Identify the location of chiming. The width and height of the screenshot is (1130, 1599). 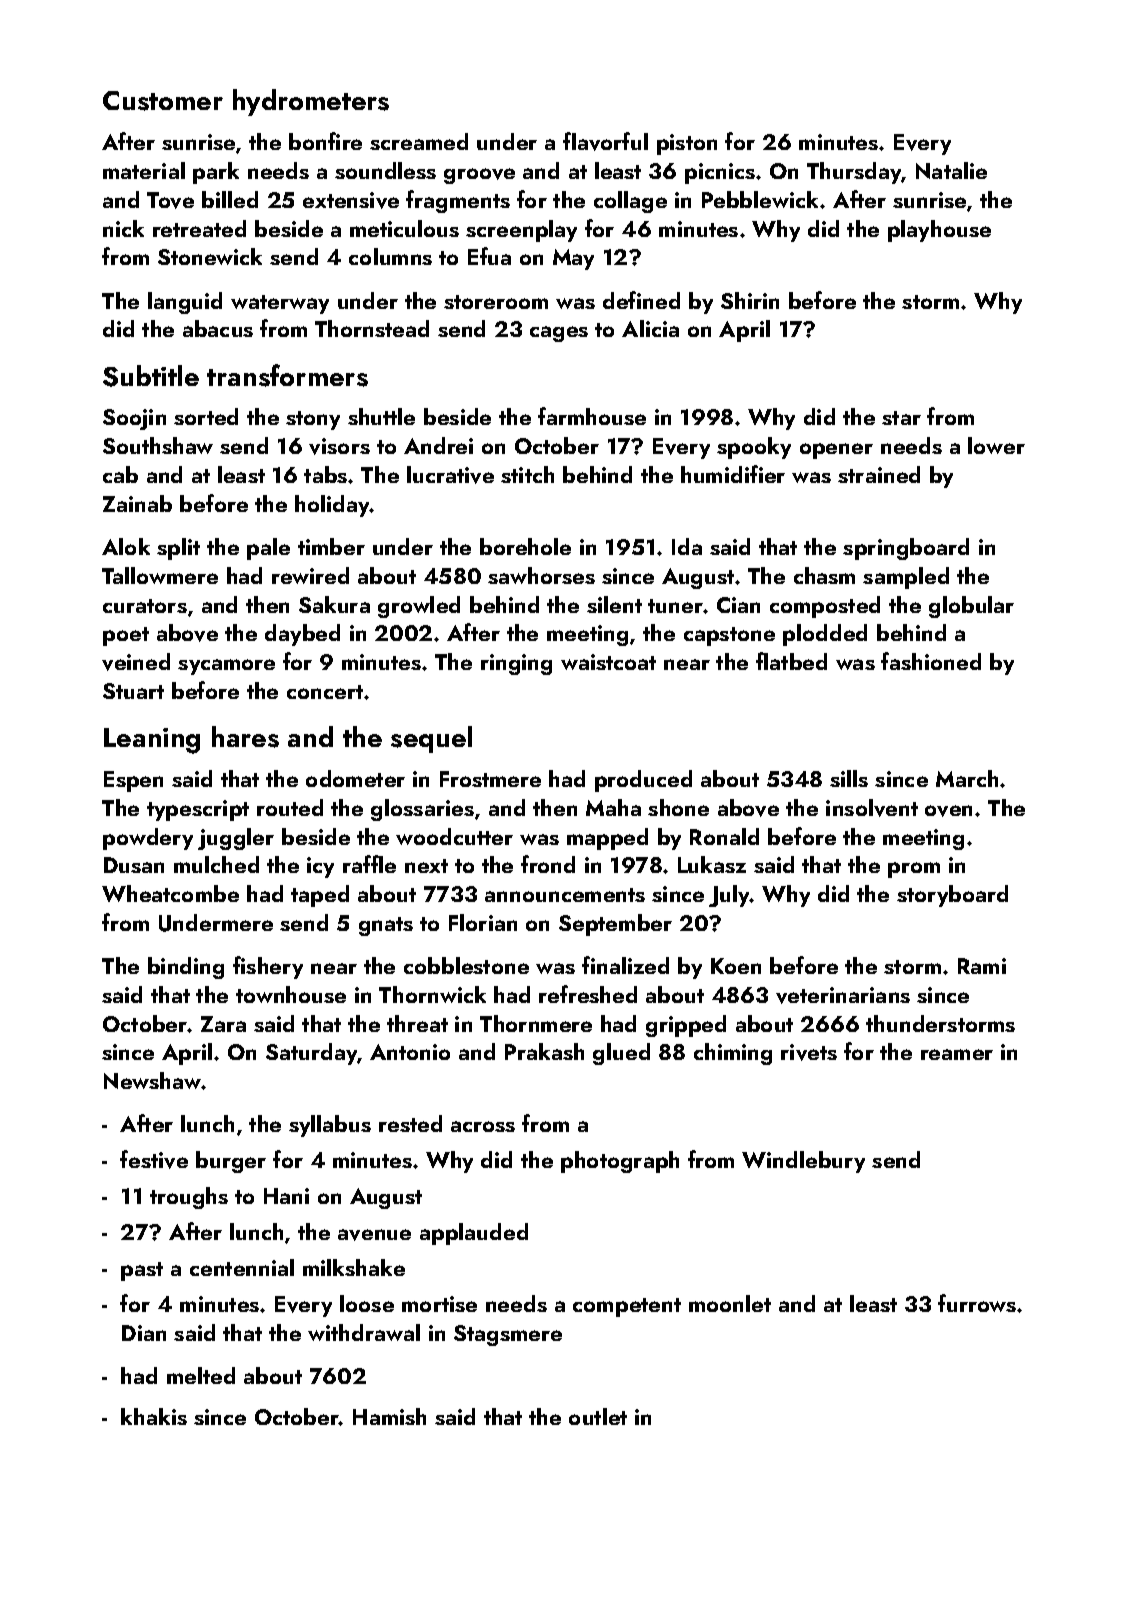
(733, 1054).
